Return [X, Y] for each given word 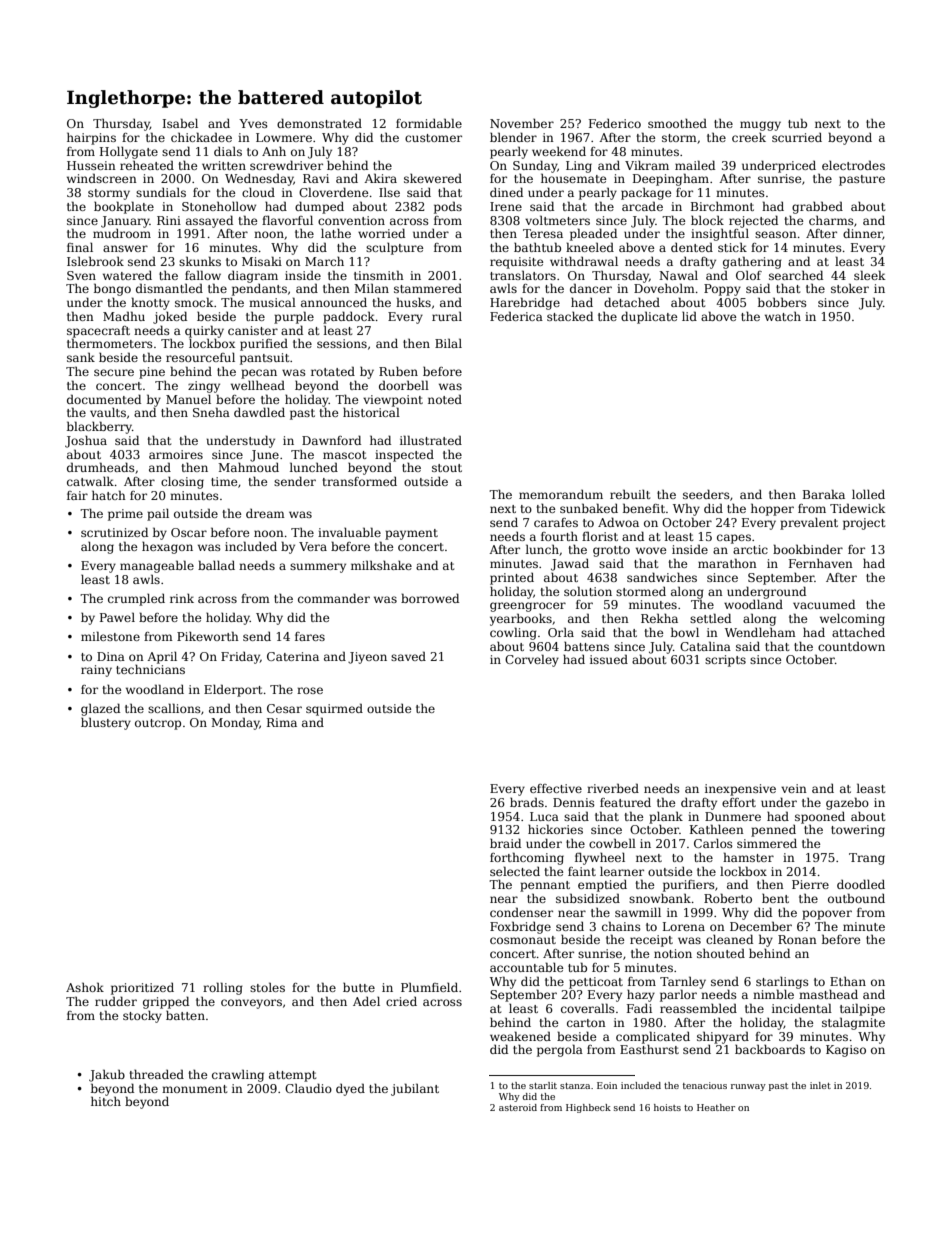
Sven [81, 275]
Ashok [85, 987]
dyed [350, 1089]
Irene [506, 206]
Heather [716, 1107]
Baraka [824, 494]
